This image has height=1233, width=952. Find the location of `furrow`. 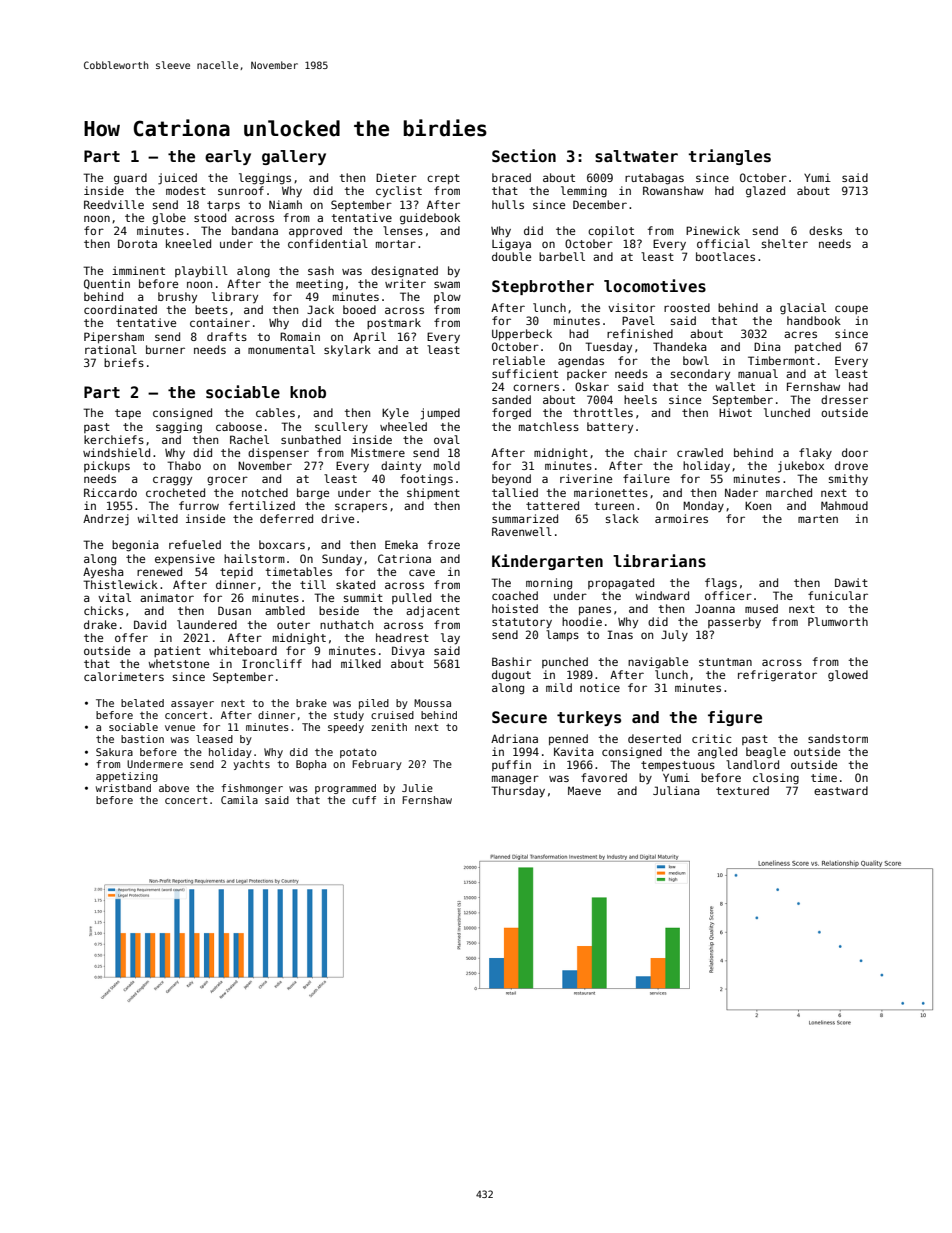

furrow is located at coordinates (199, 505).
